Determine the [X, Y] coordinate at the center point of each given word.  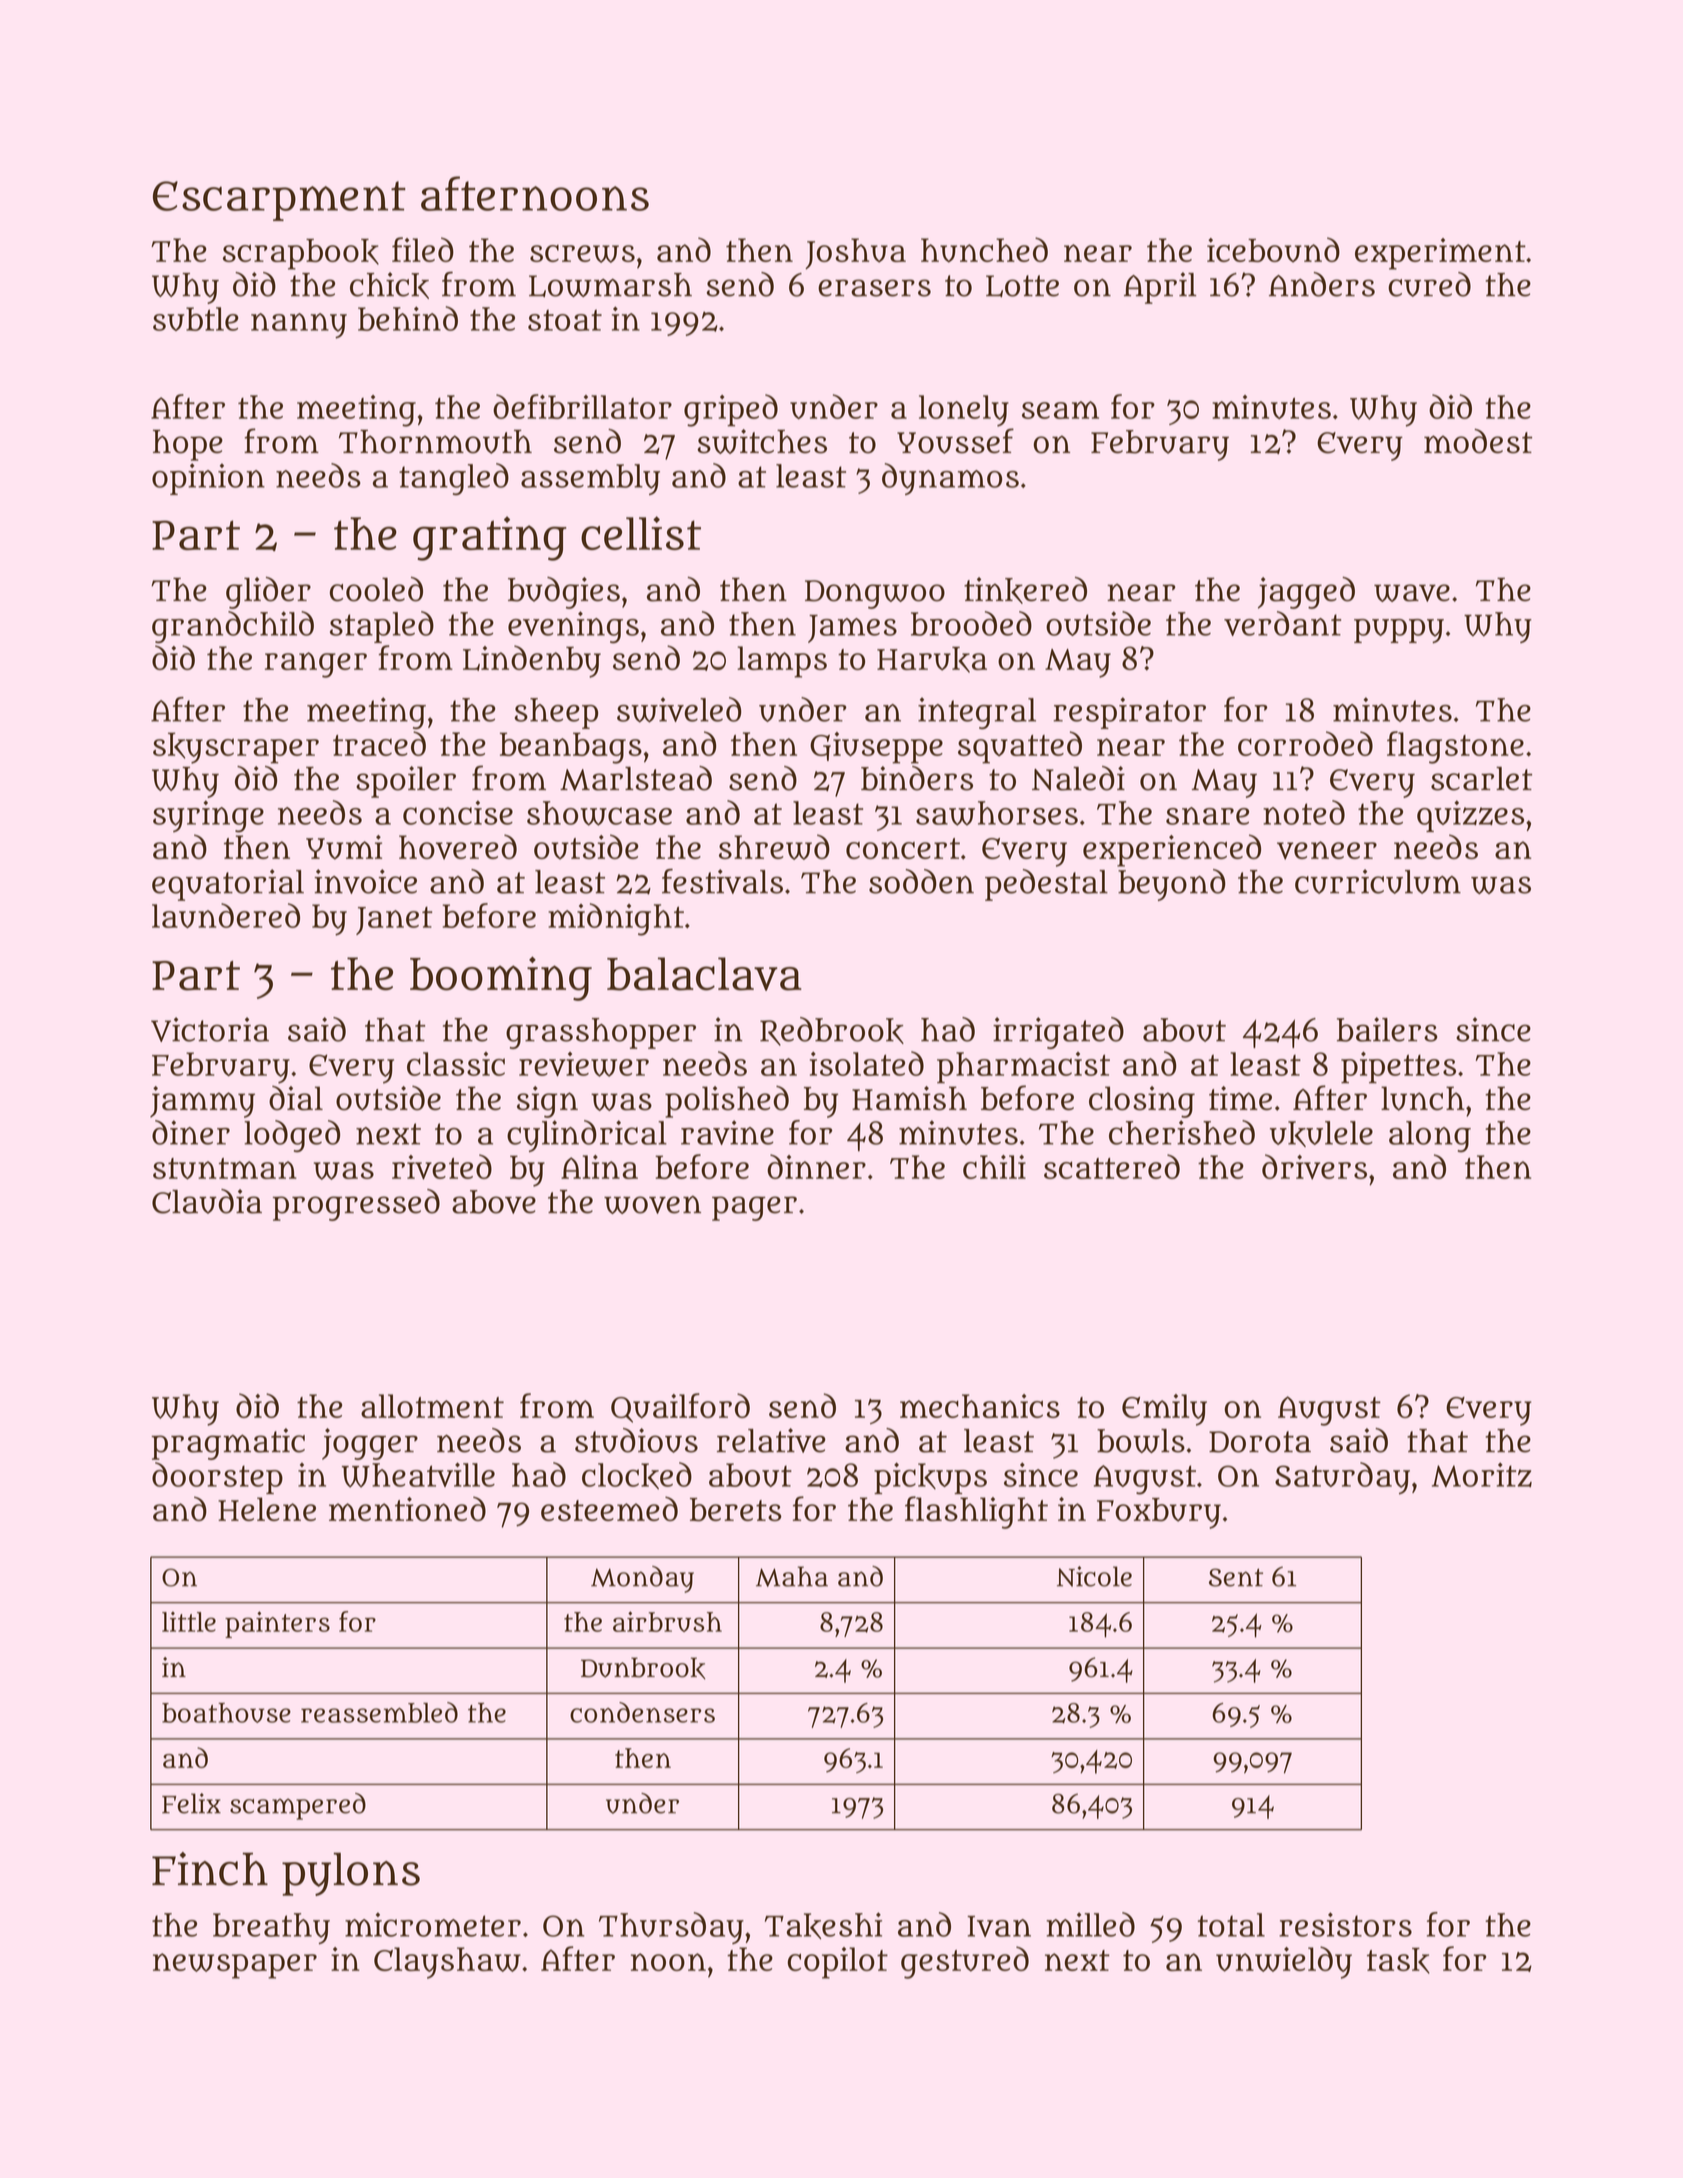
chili [994, 1167]
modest [1478, 441]
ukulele [1321, 1134]
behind [408, 318]
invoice [365, 881]
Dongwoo [875, 594]
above [494, 1202]
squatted [1020, 747]
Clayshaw [447, 1963]
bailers [1387, 1029]
